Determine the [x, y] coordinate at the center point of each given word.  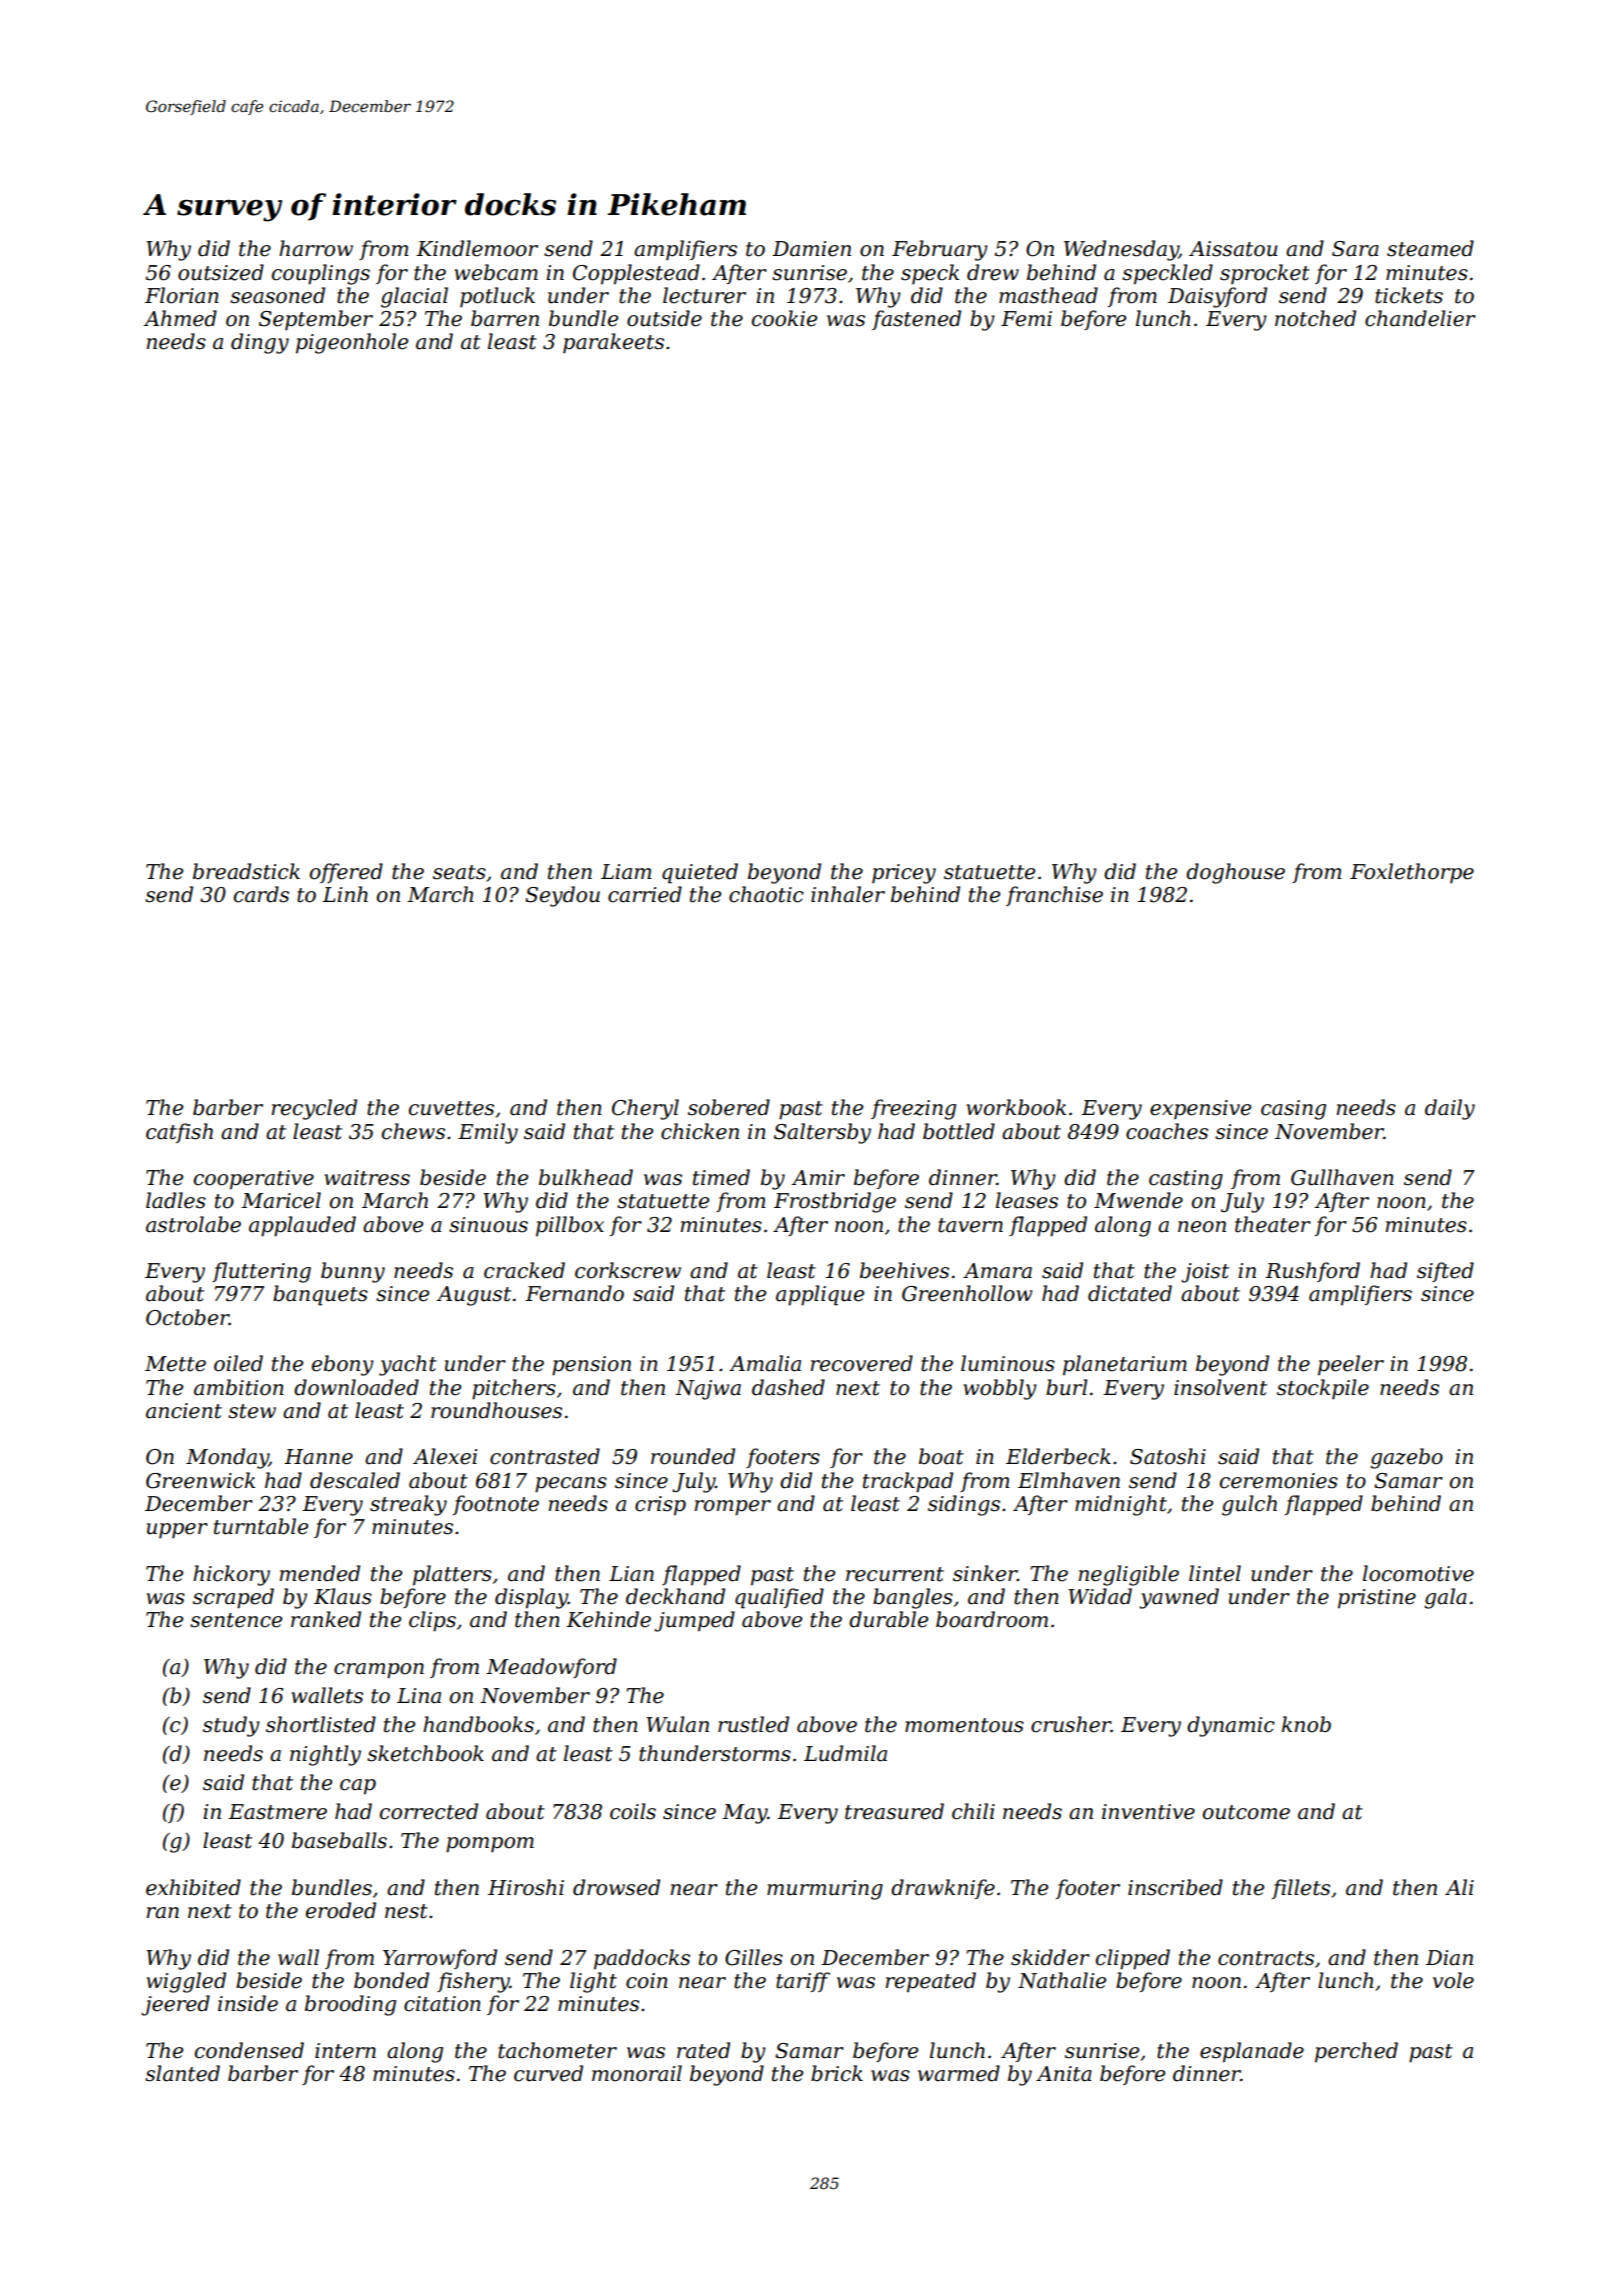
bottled [959, 1131]
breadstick [246, 871]
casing [1293, 1110]
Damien [811, 249]
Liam [626, 872]
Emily [488, 1133]
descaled [355, 1480]
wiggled [186, 1982]
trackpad [908, 1482]
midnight [1121, 1505]
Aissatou [1233, 249]
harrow [316, 248]
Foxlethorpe [1412, 873]
